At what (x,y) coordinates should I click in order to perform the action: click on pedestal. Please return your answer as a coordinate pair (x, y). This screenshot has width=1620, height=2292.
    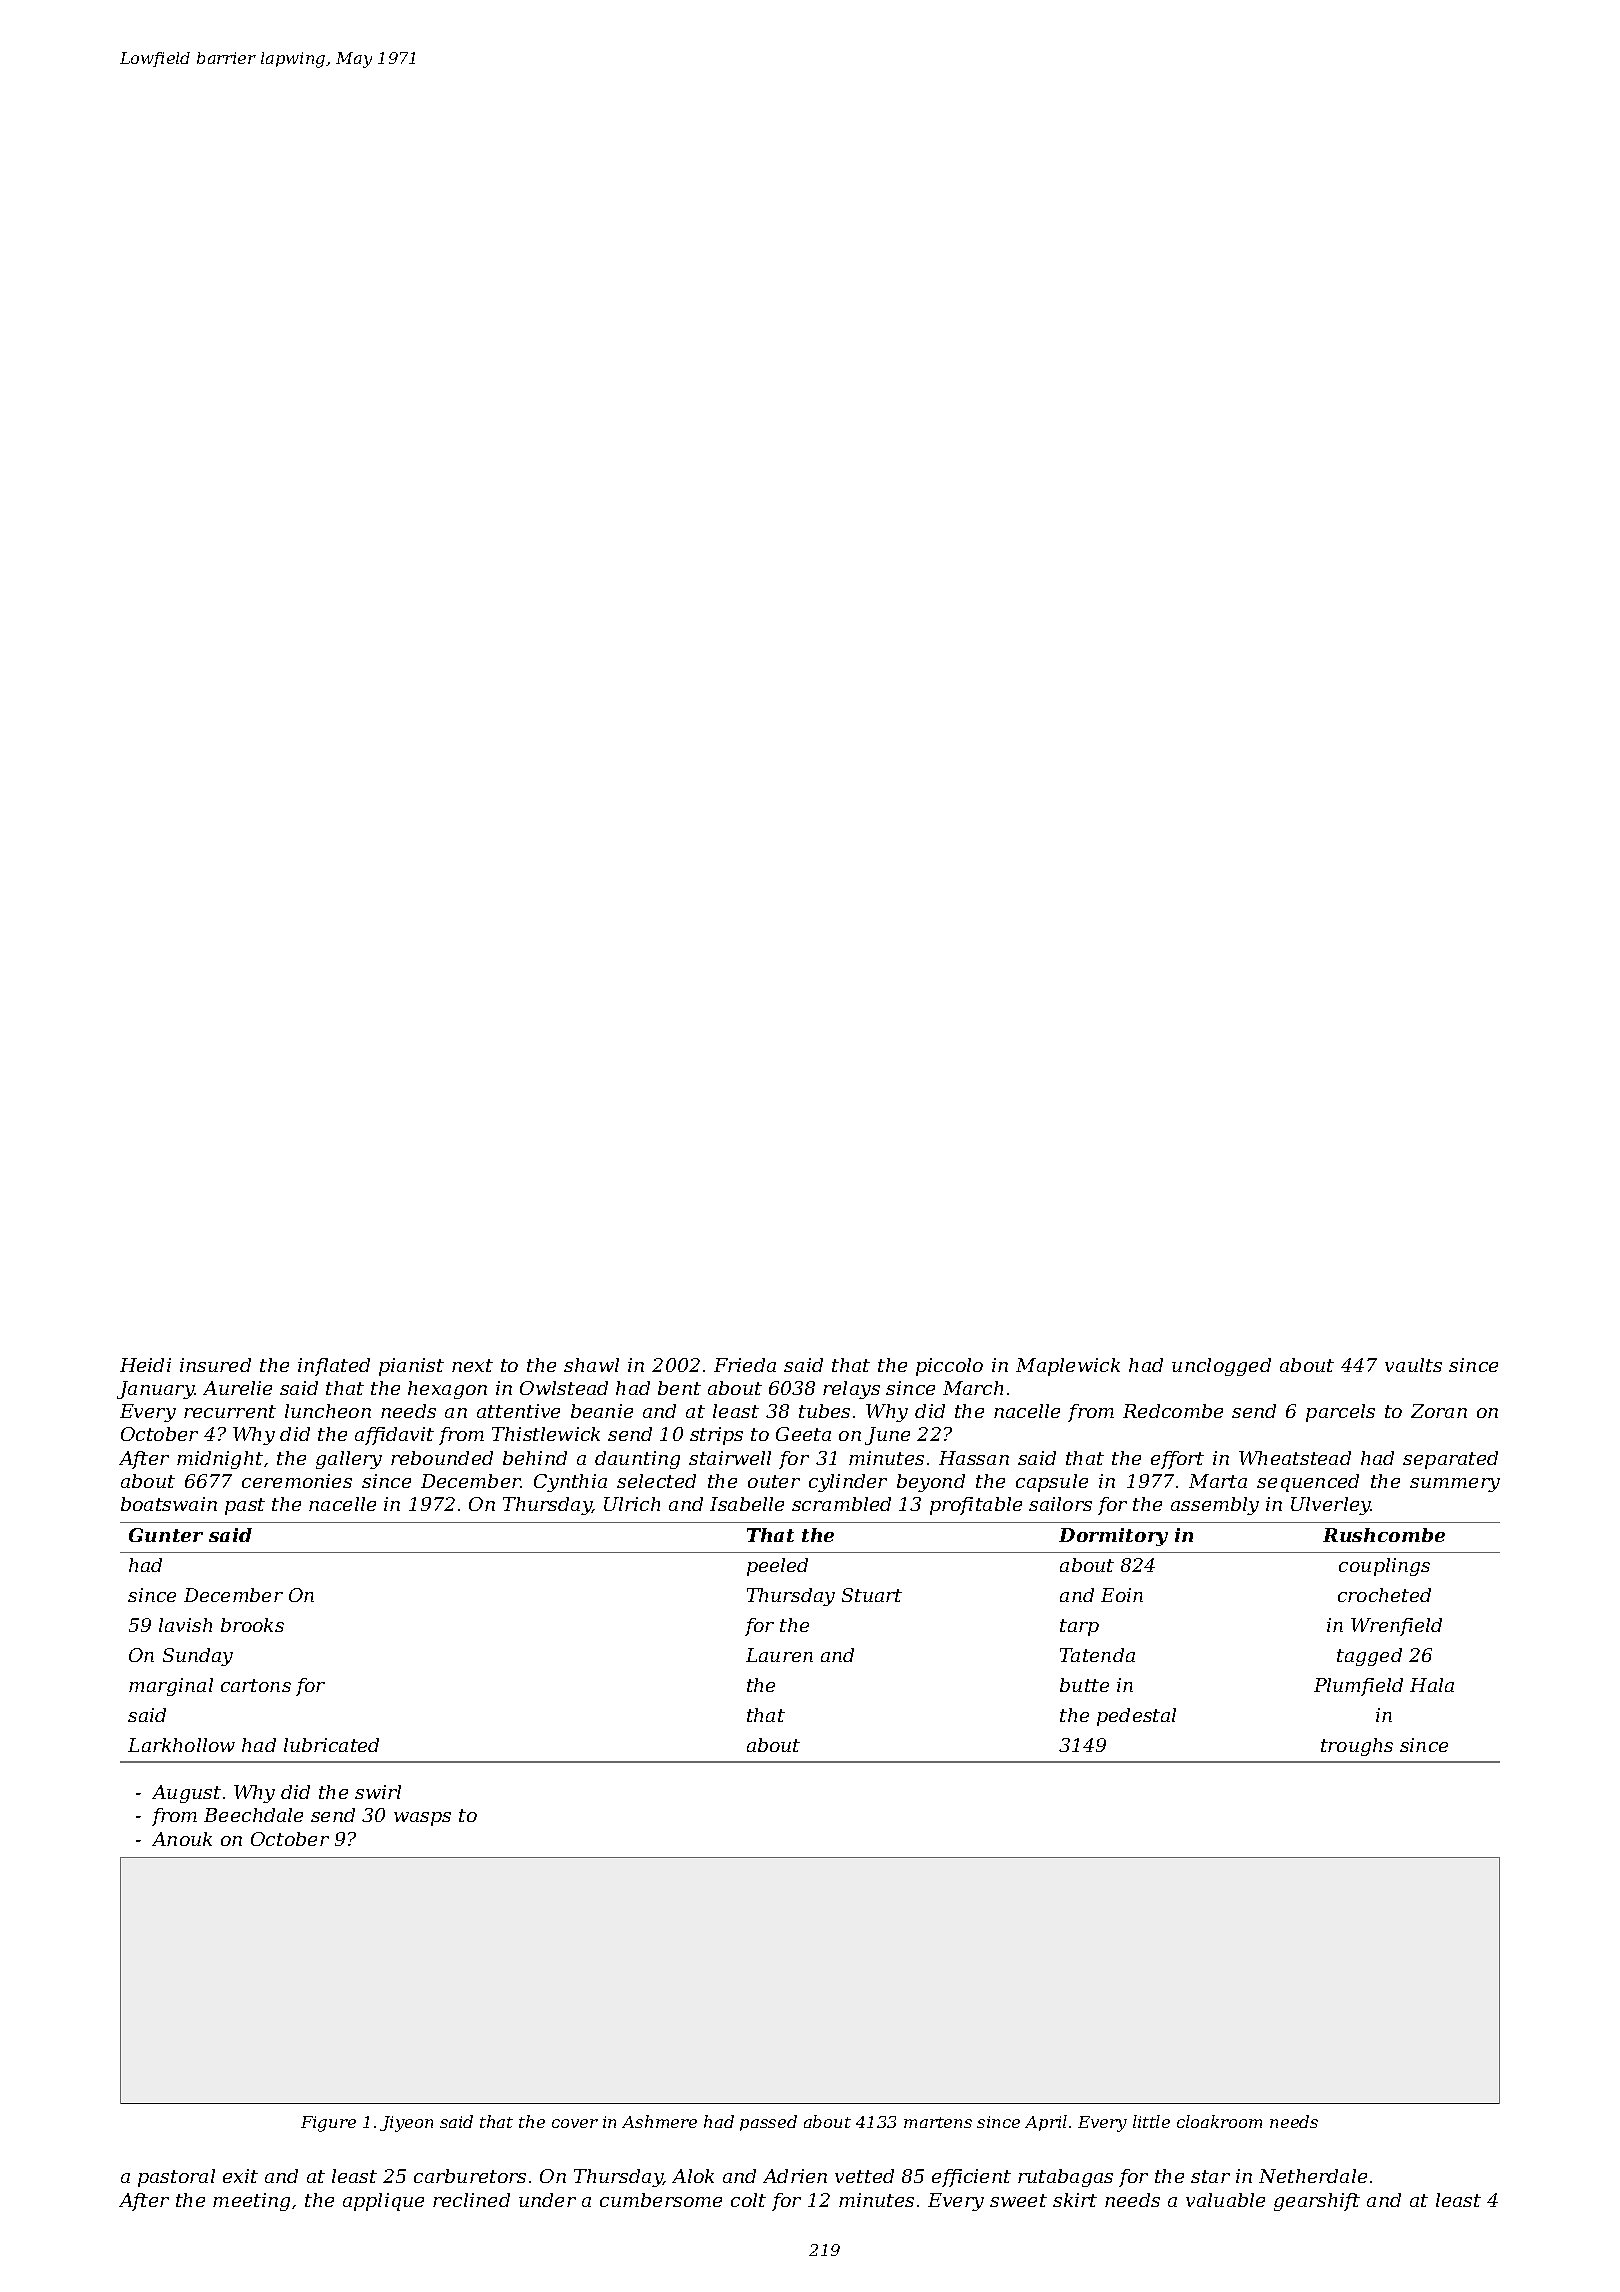
    Looking at the image, I should click on (1136, 1717).
